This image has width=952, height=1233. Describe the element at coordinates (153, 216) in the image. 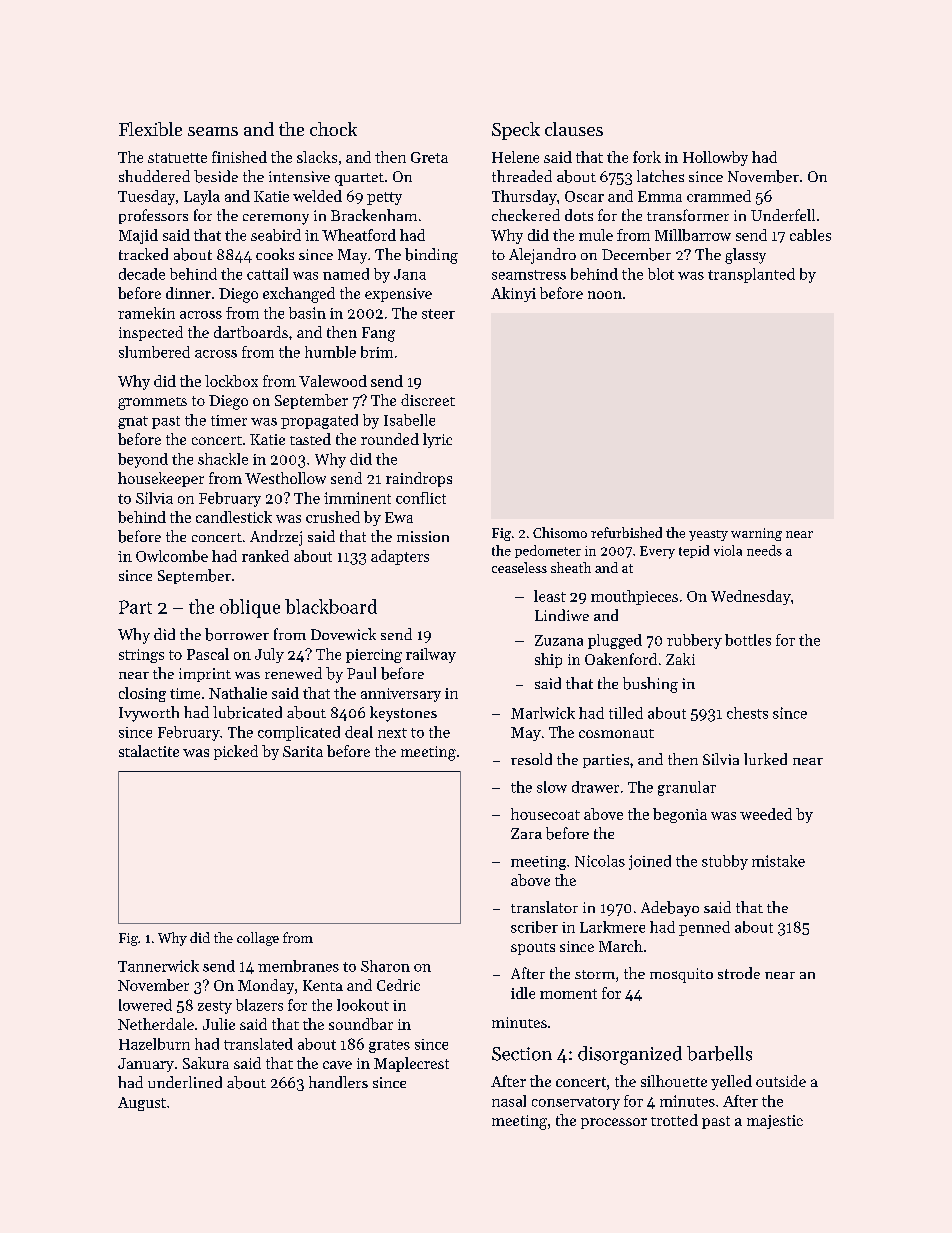

I see `professors` at that location.
